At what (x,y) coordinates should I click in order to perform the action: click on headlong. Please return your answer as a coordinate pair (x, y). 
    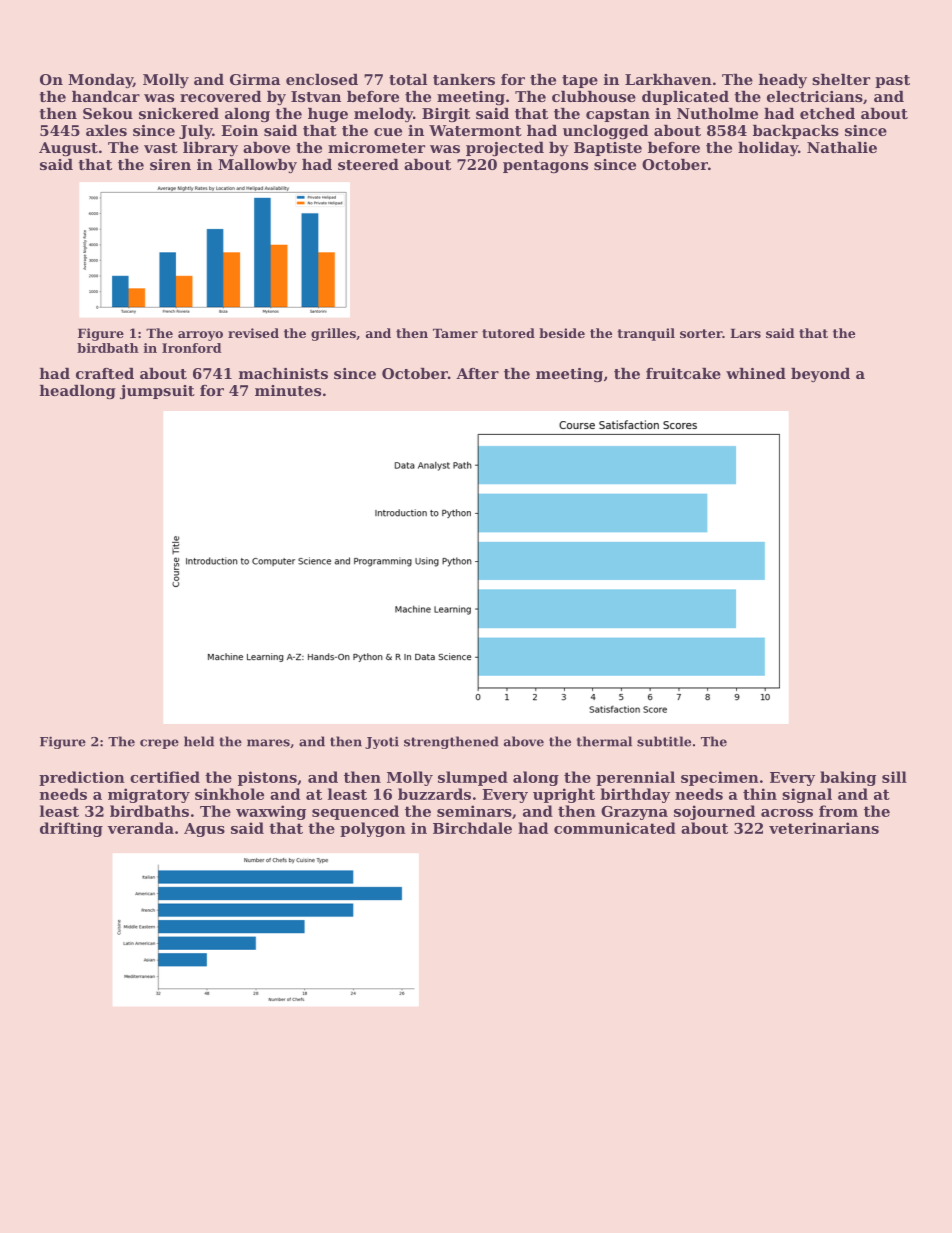
    Looking at the image, I should click on (78, 392).
